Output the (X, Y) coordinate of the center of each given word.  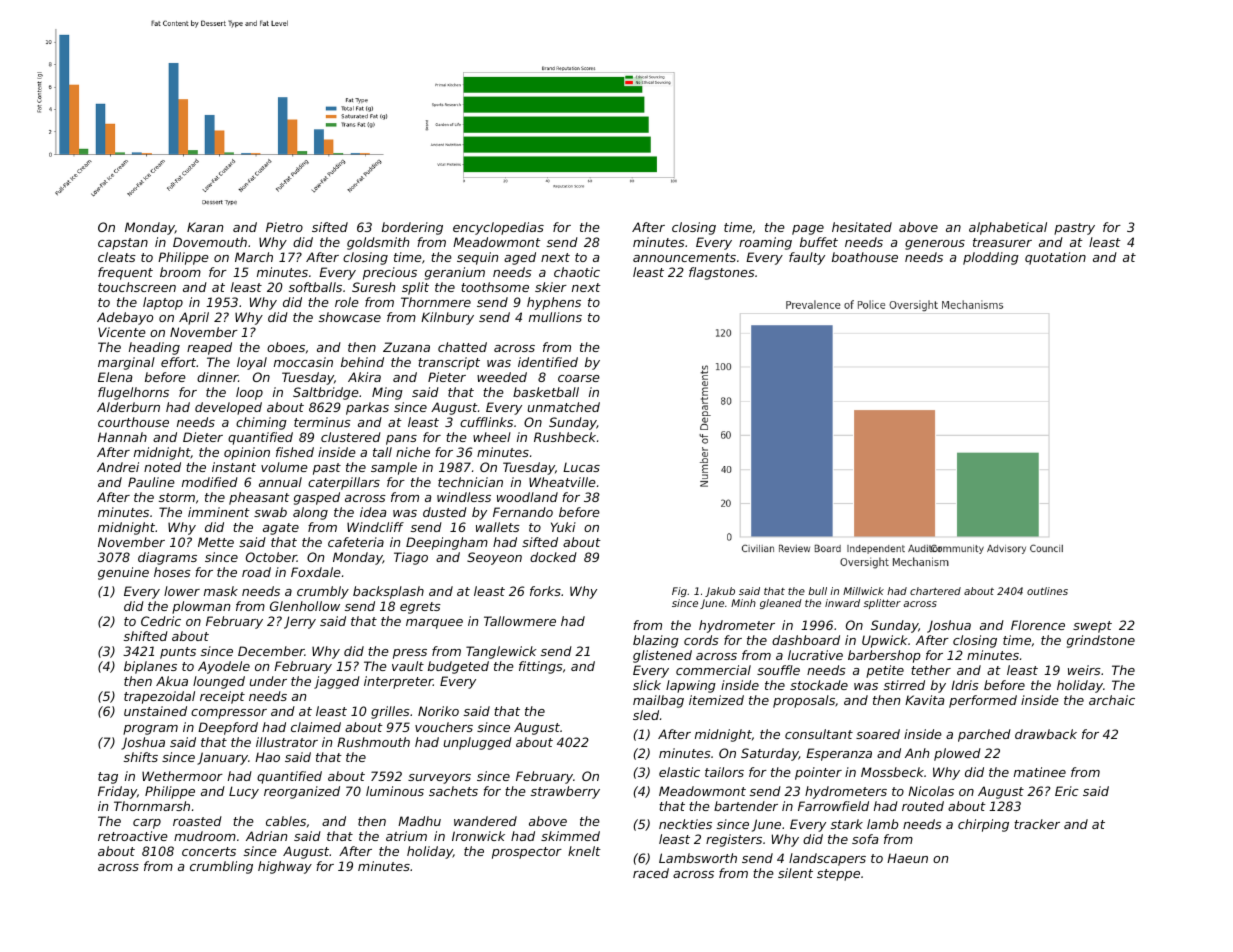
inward (842, 603)
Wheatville (562, 482)
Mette (216, 542)
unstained (155, 711)
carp (147, 824)
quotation (1055, 258)
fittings (541, 667)
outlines (1047, 591)
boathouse (865, 257)
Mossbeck (892, 772)
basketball (546, 392)
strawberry (565, 792)
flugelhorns (133, 393)
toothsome (495, 287)
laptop (163, 303)
